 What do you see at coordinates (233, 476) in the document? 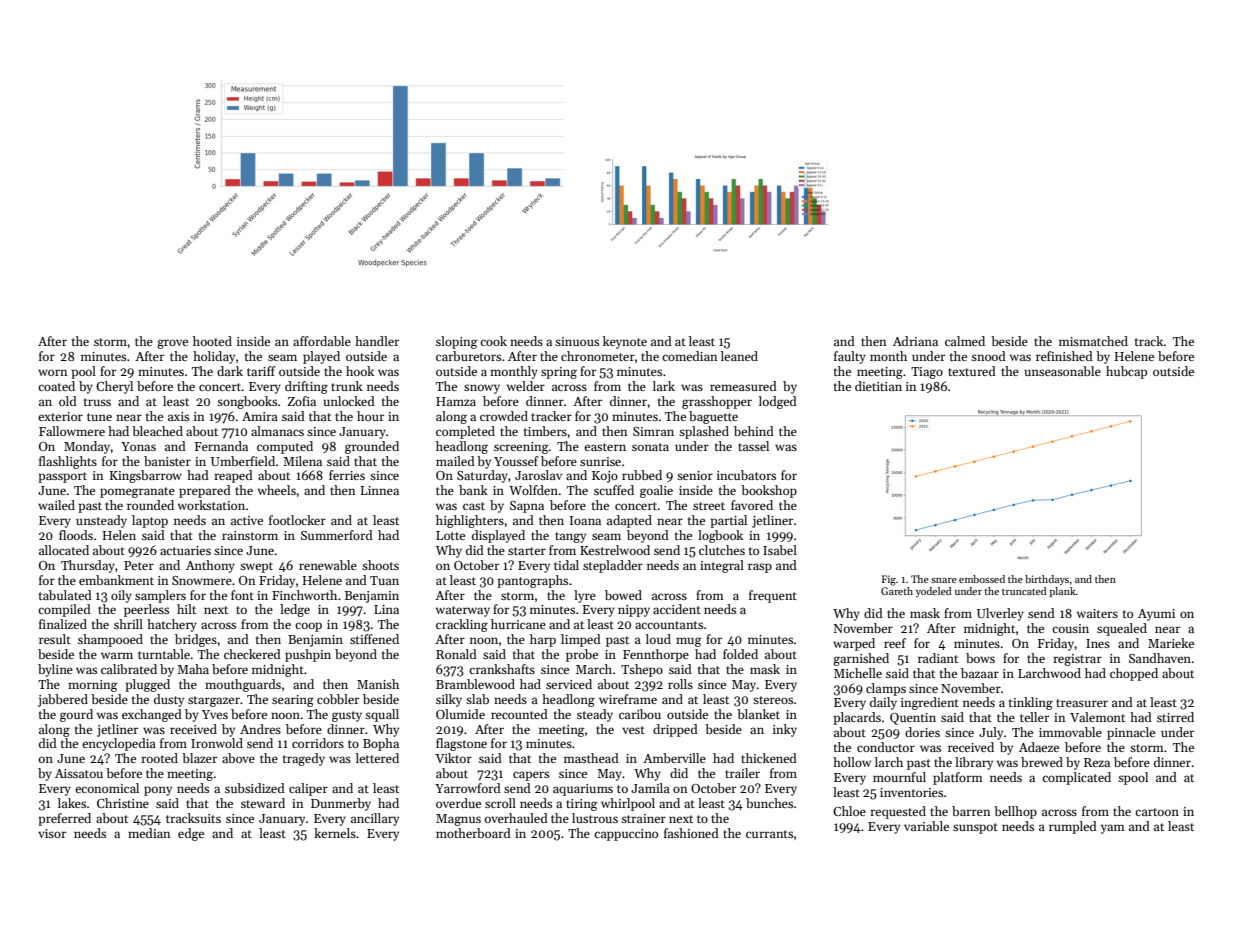
I see `reaped` at bounding box center [233, 476].
